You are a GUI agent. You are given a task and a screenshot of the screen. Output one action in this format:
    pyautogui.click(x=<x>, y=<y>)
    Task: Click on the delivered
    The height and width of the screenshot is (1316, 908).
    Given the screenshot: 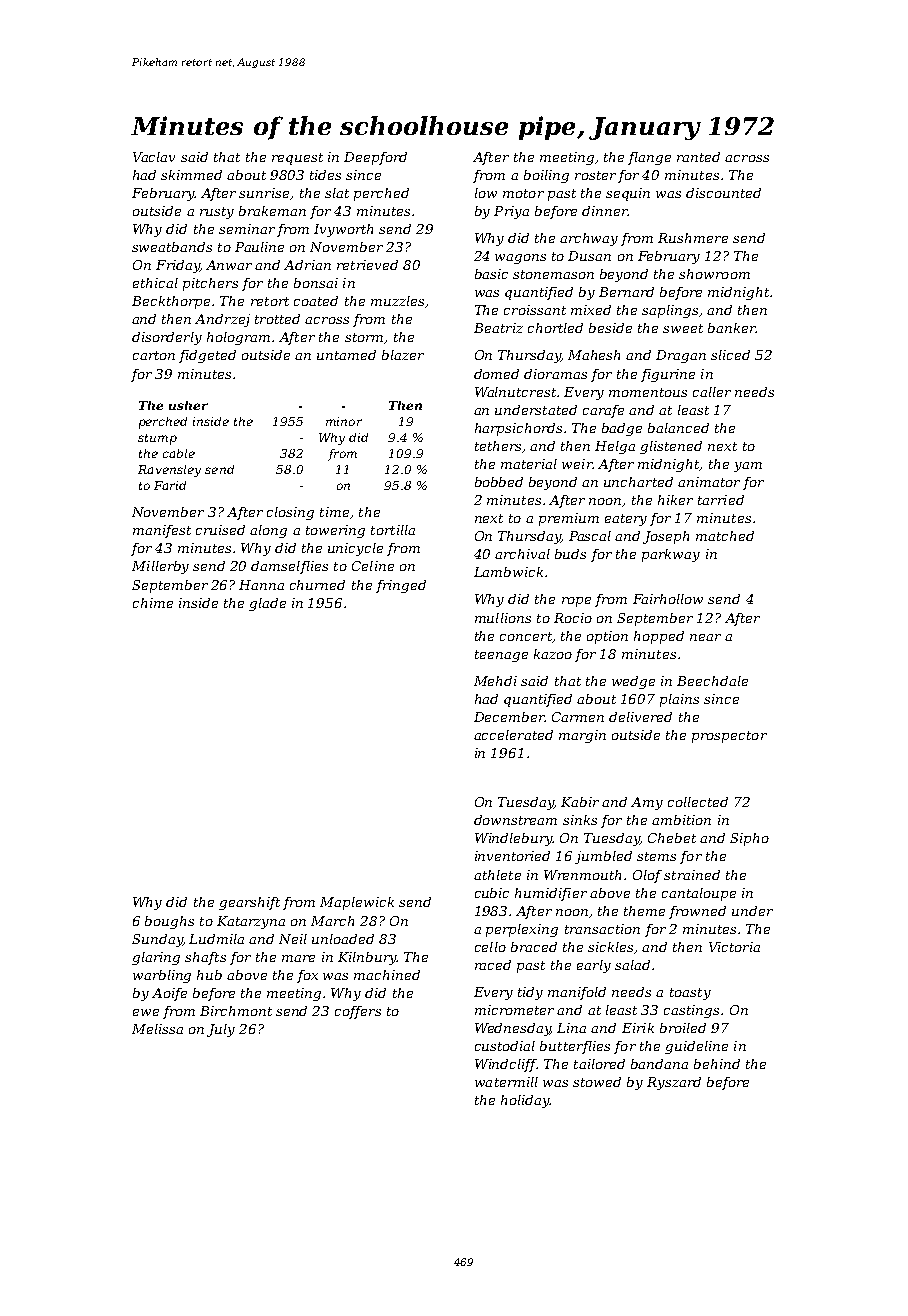 What is the action you would take?
    pyautogui.click(x=640, y=717)
